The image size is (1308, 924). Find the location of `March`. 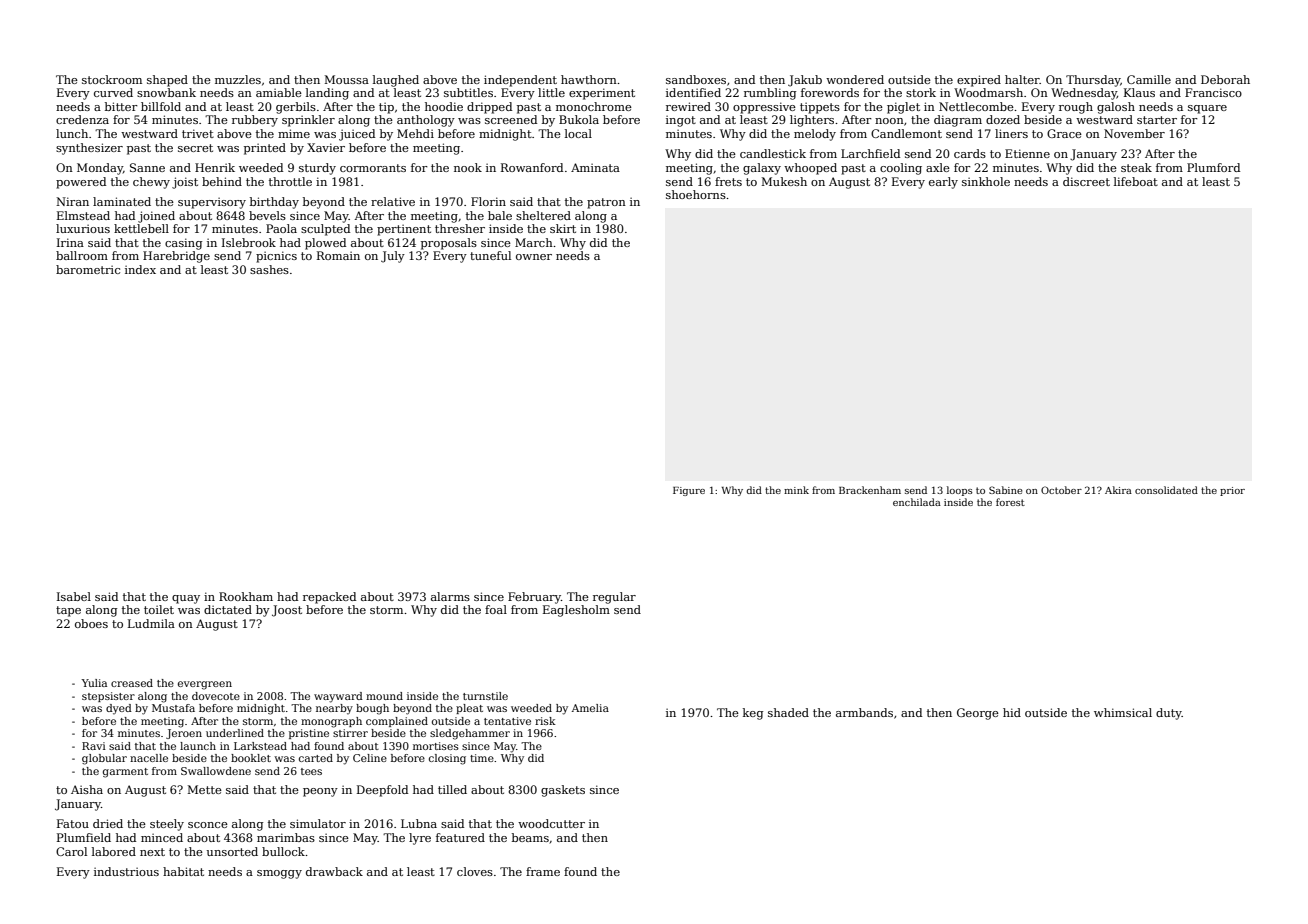

March is located at coordinates (534, 242).
